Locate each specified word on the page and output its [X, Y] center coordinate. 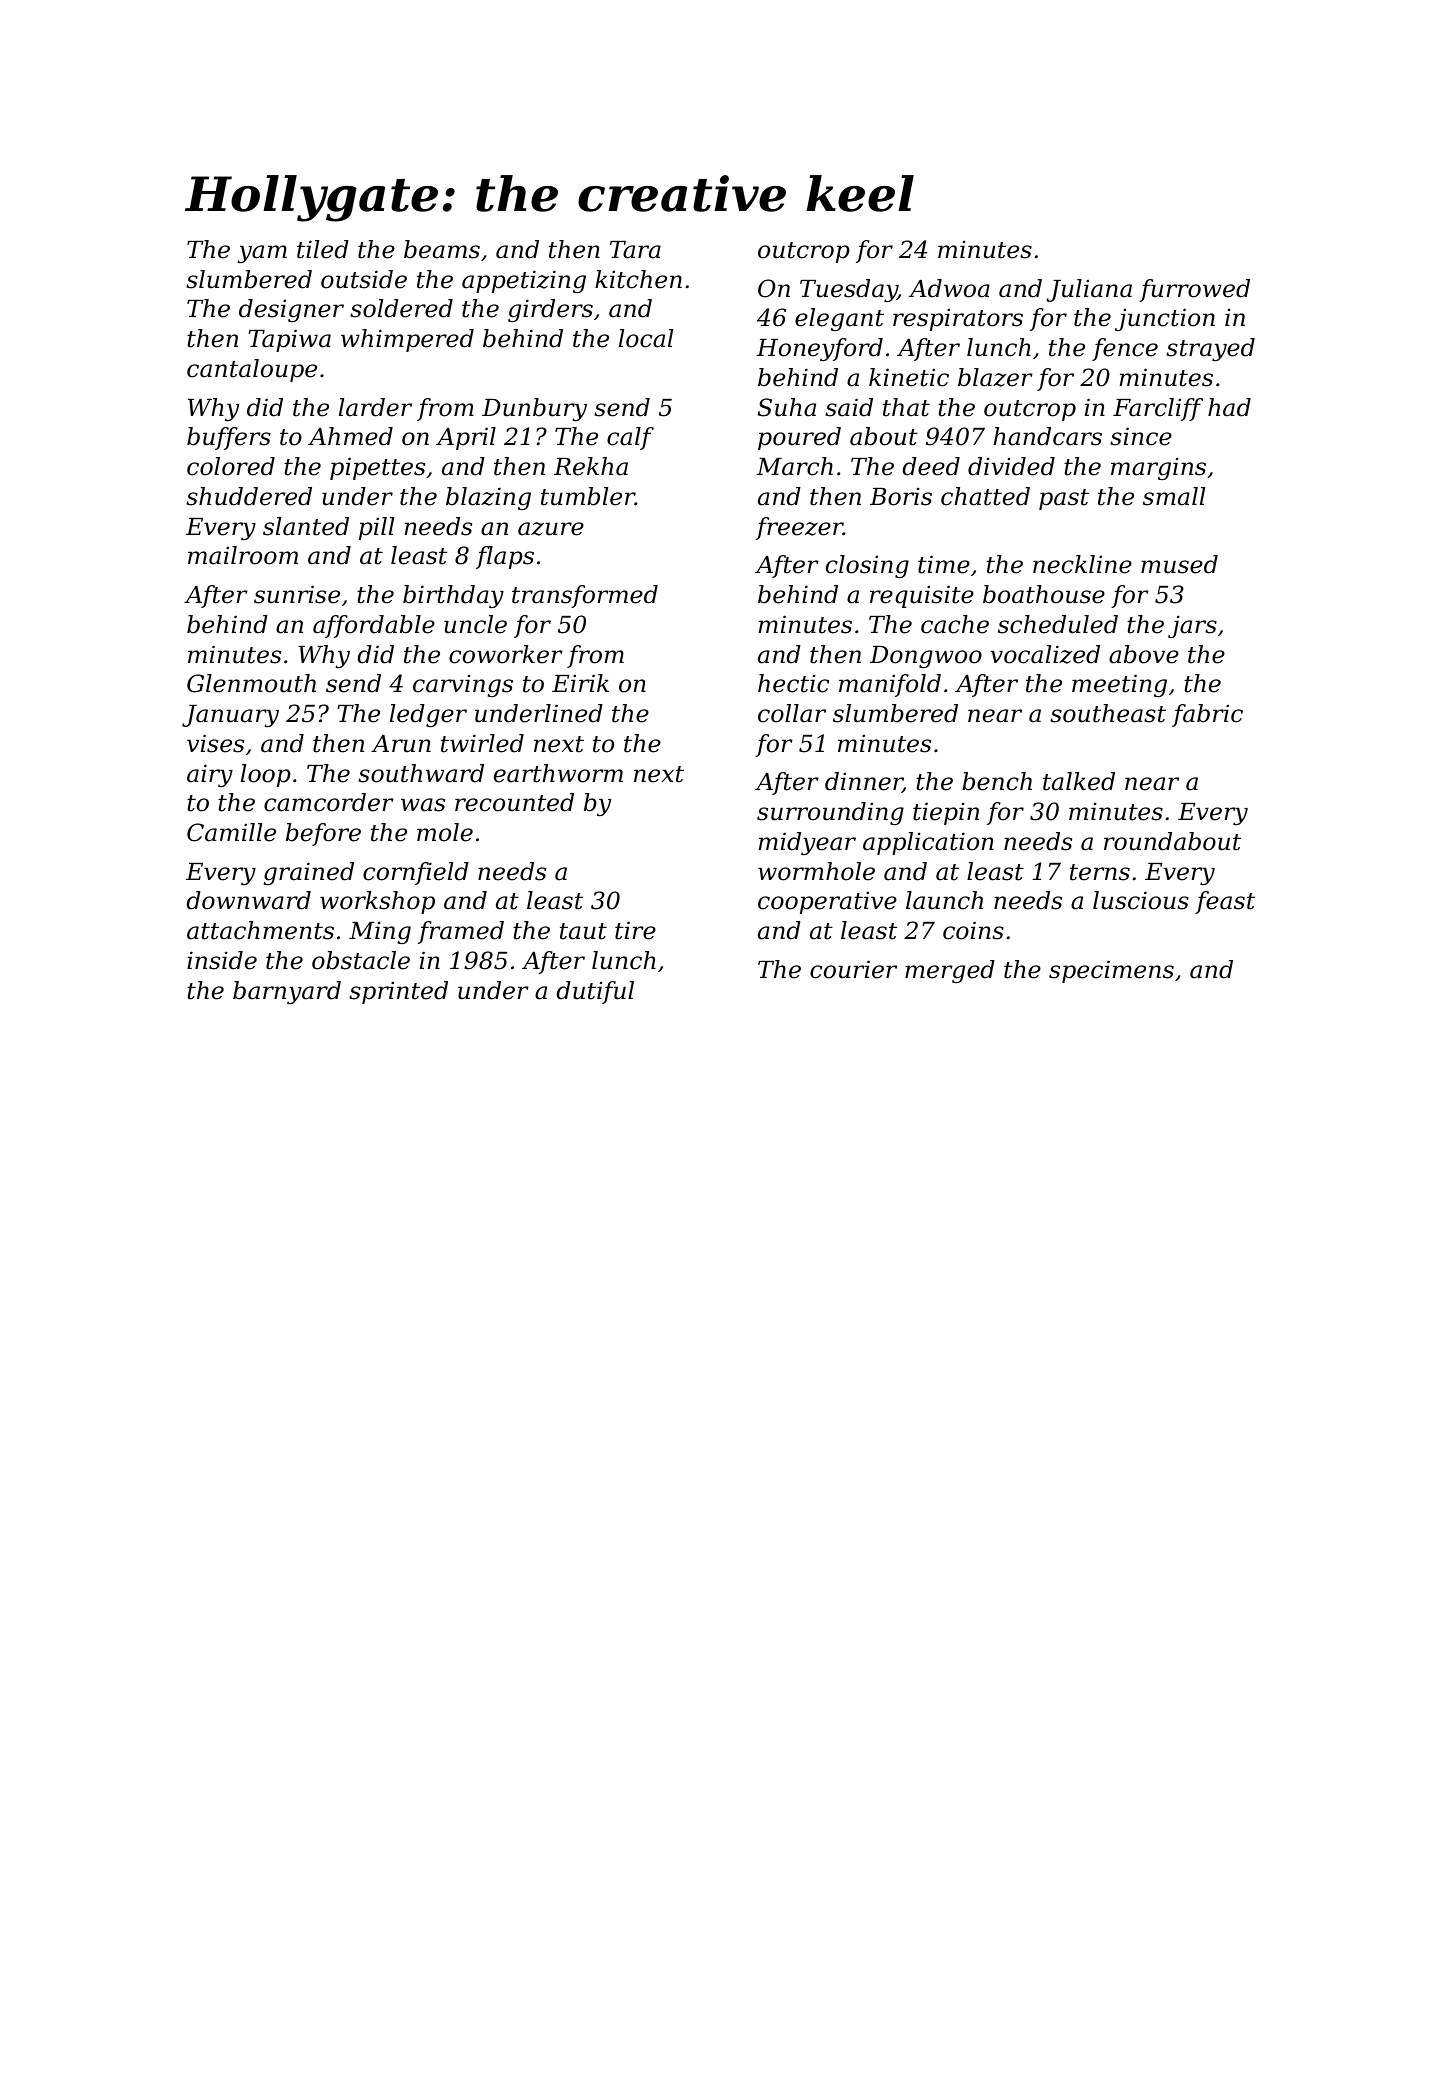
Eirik [580, 683]
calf [630, 438]
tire [635, 930]
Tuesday [849, 290]
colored [231, 466]
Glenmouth [251, 683]
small [1174, 496]
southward [421, 773]
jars [1192, 626]
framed [461, 932]
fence [1125, 349]
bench [997, 781]
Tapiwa [290, 340]
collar [792, 713]
